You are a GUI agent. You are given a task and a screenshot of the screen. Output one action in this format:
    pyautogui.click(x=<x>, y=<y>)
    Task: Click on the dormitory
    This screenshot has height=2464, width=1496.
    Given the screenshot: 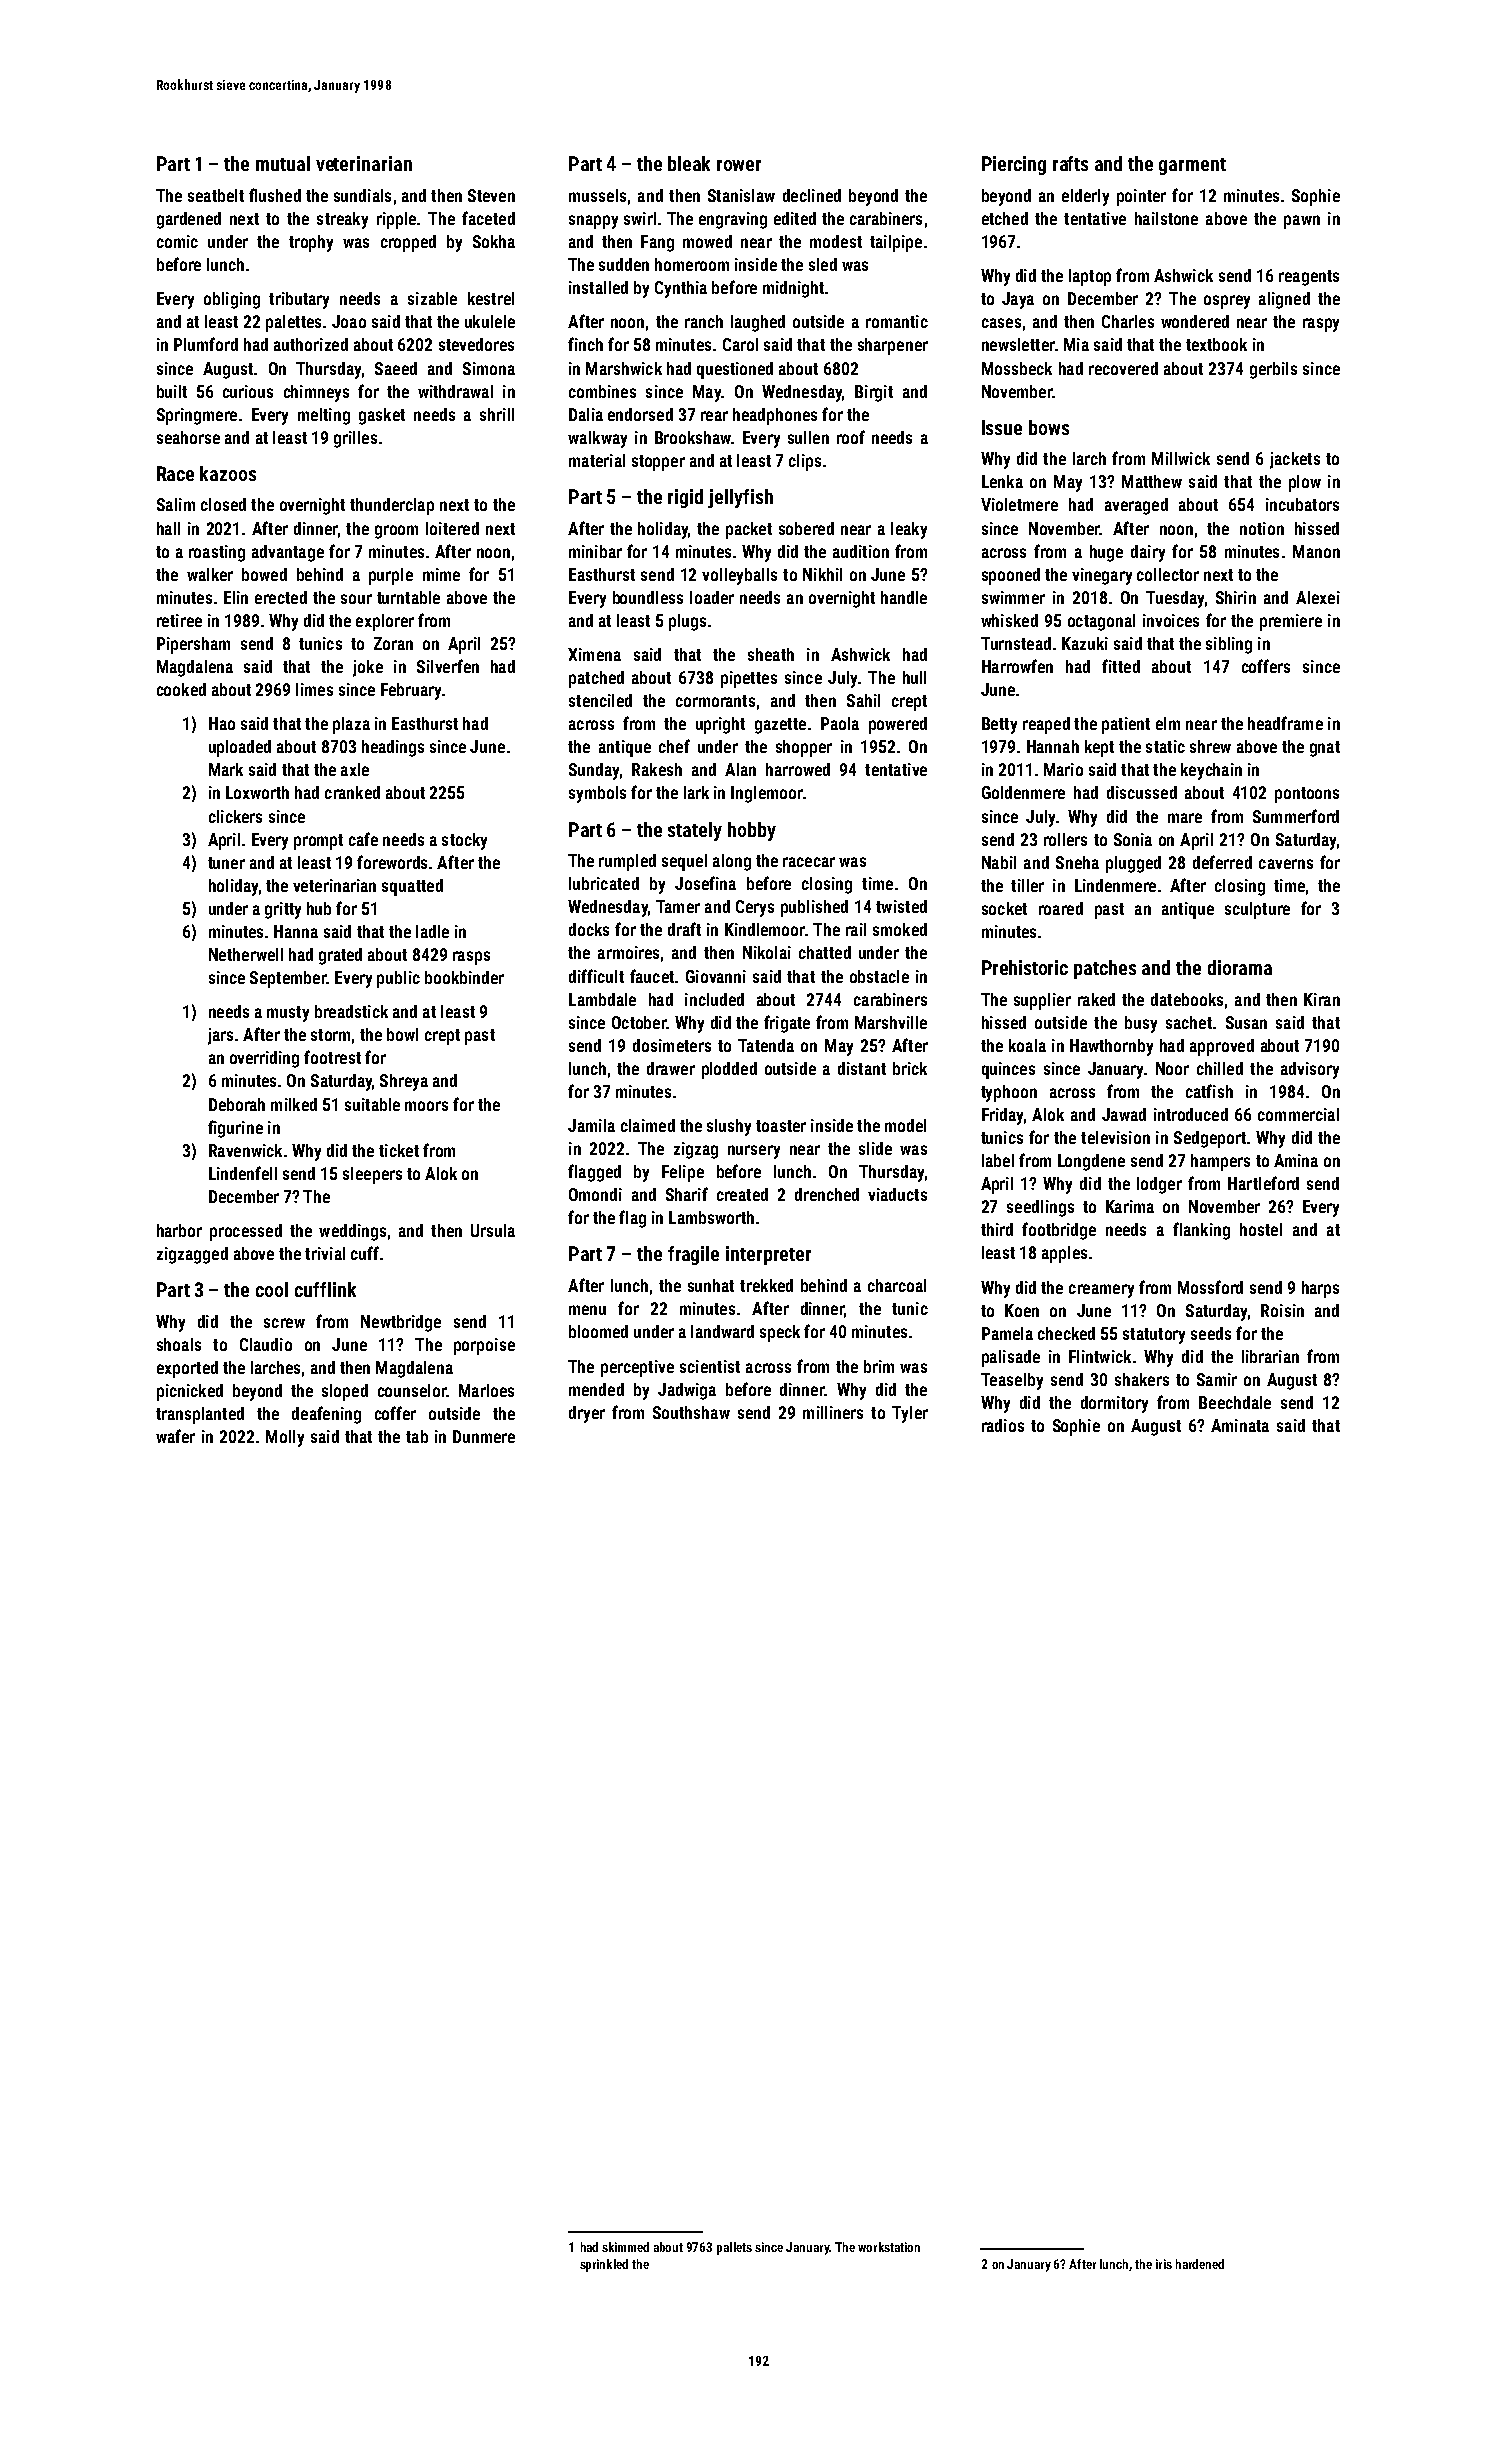 What is the action you would take?
    pyautogui.click(x=1114, y=1404)
